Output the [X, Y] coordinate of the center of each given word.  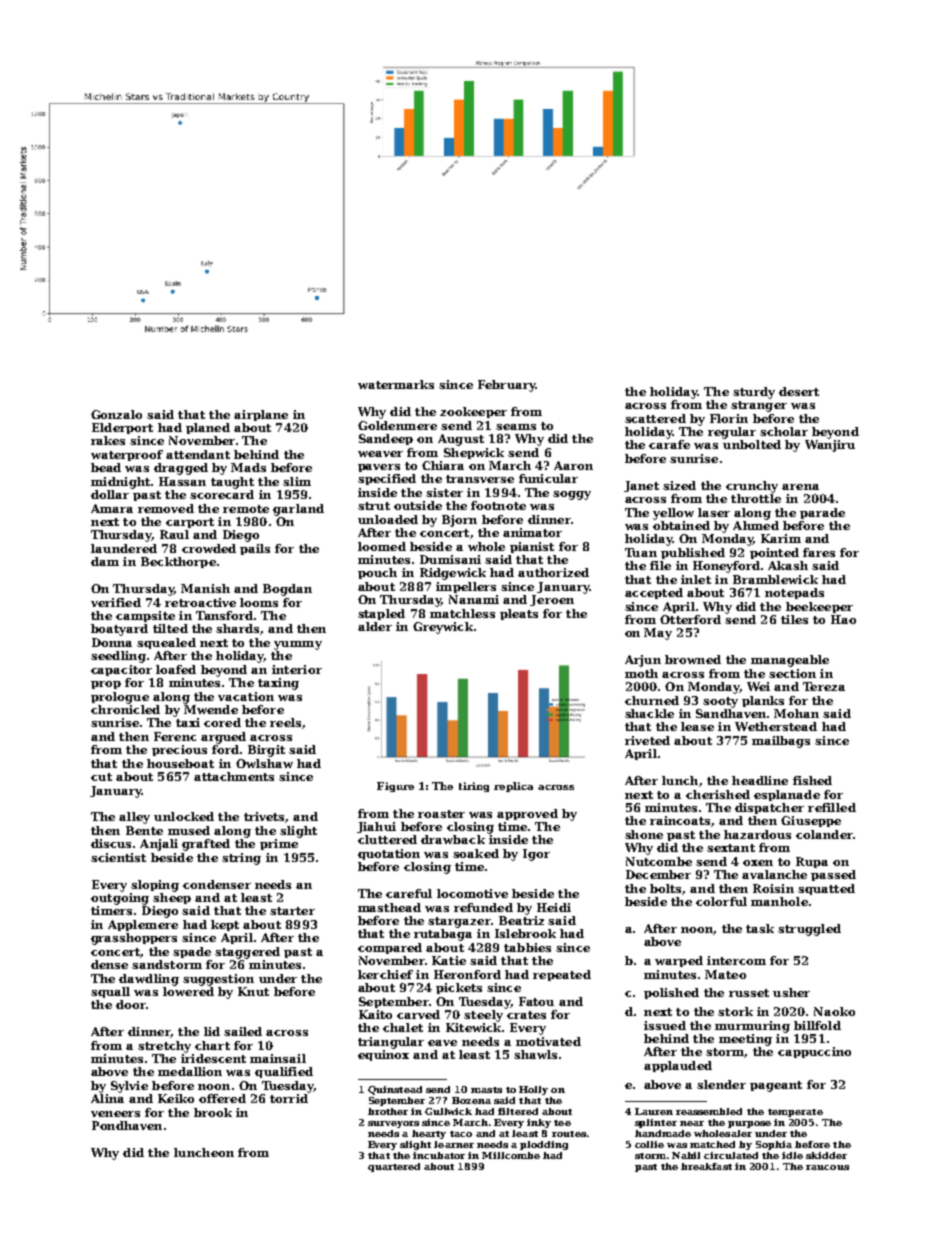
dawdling [149, 980]
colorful [721, 901]
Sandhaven [731, 713]
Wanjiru [830, 446]
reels [285, 722]
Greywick [443, 628]
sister [444, 492]
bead [106, 467]
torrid [289, 1098]
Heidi [554, 907]
